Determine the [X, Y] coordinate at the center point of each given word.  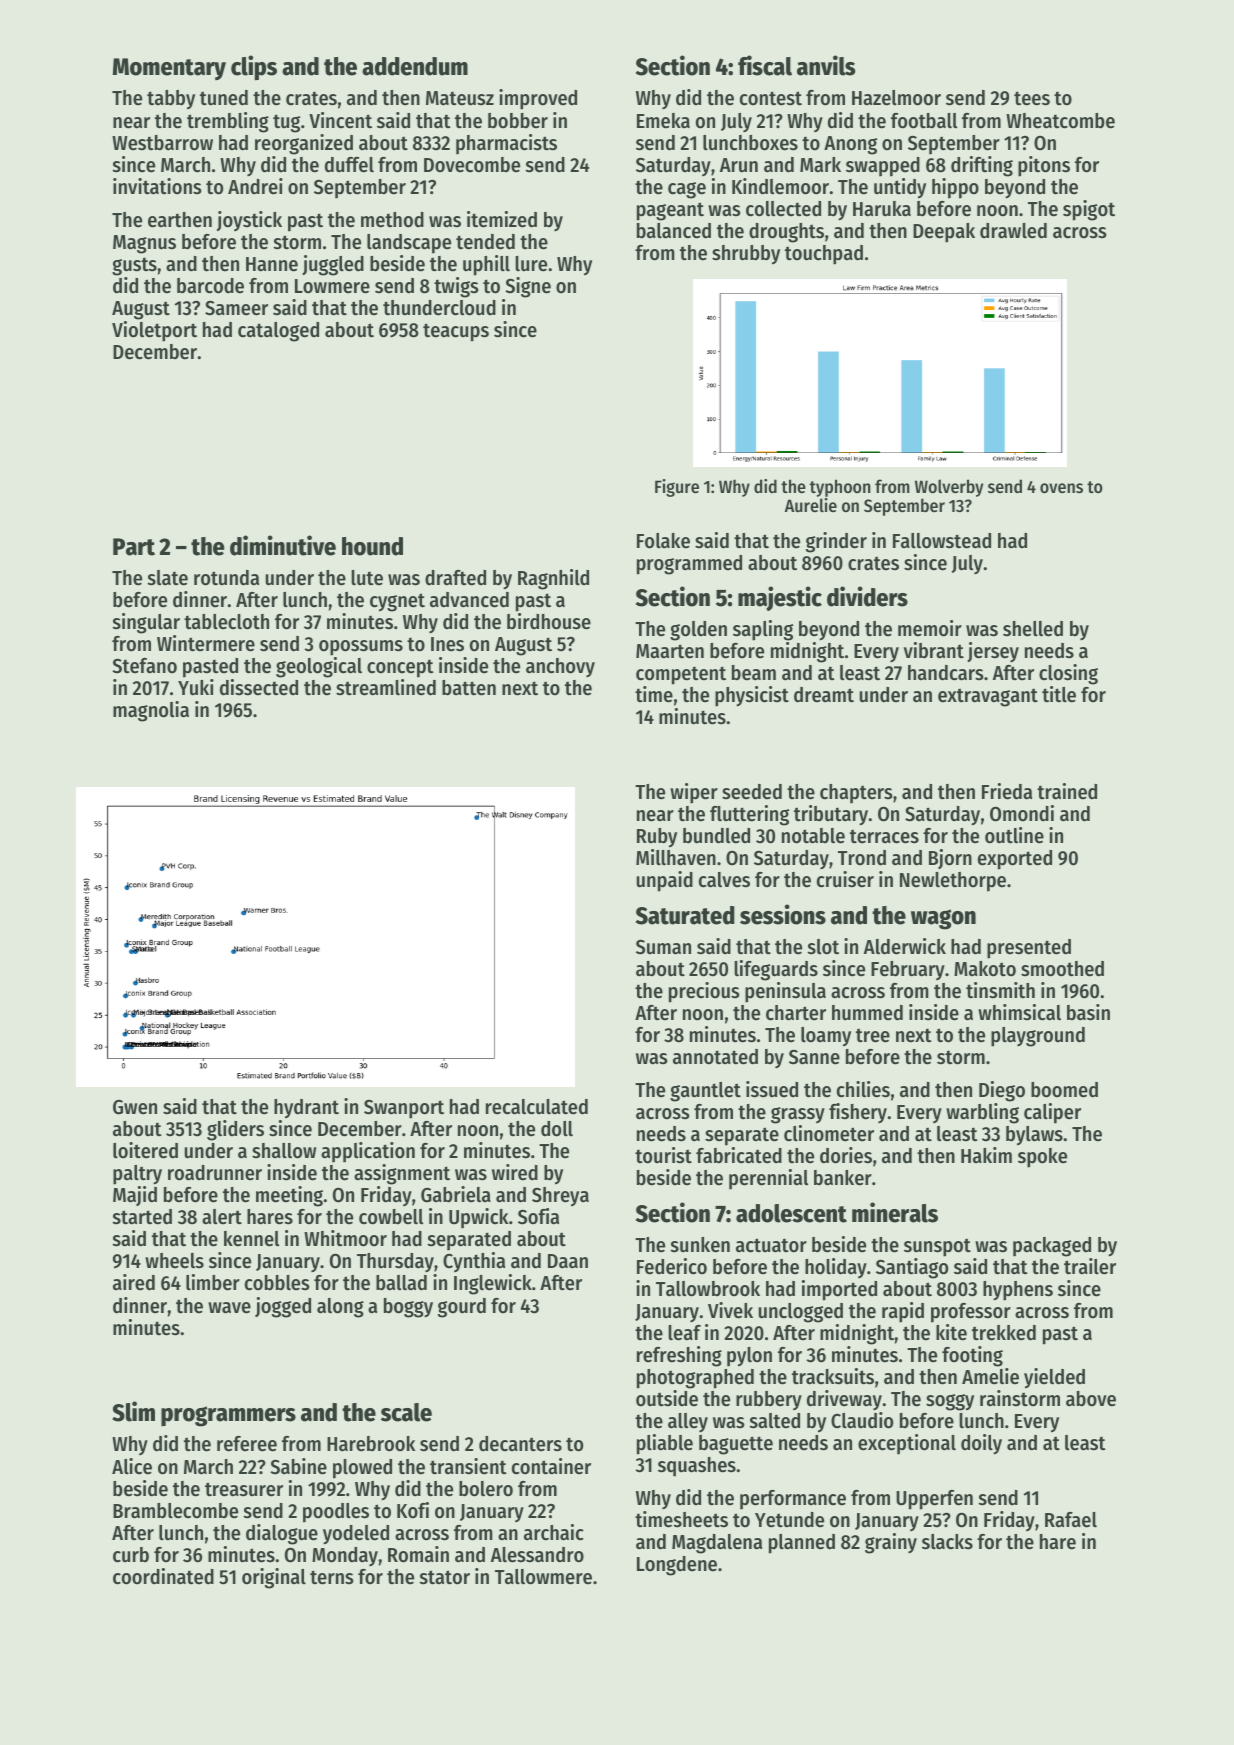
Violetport [154, 331]
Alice [132, 1466]
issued [772, 1089]
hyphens [1018, 1291]
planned [802, 1544]
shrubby [746, 255]
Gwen [135, 1107]
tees [1032, 98]
